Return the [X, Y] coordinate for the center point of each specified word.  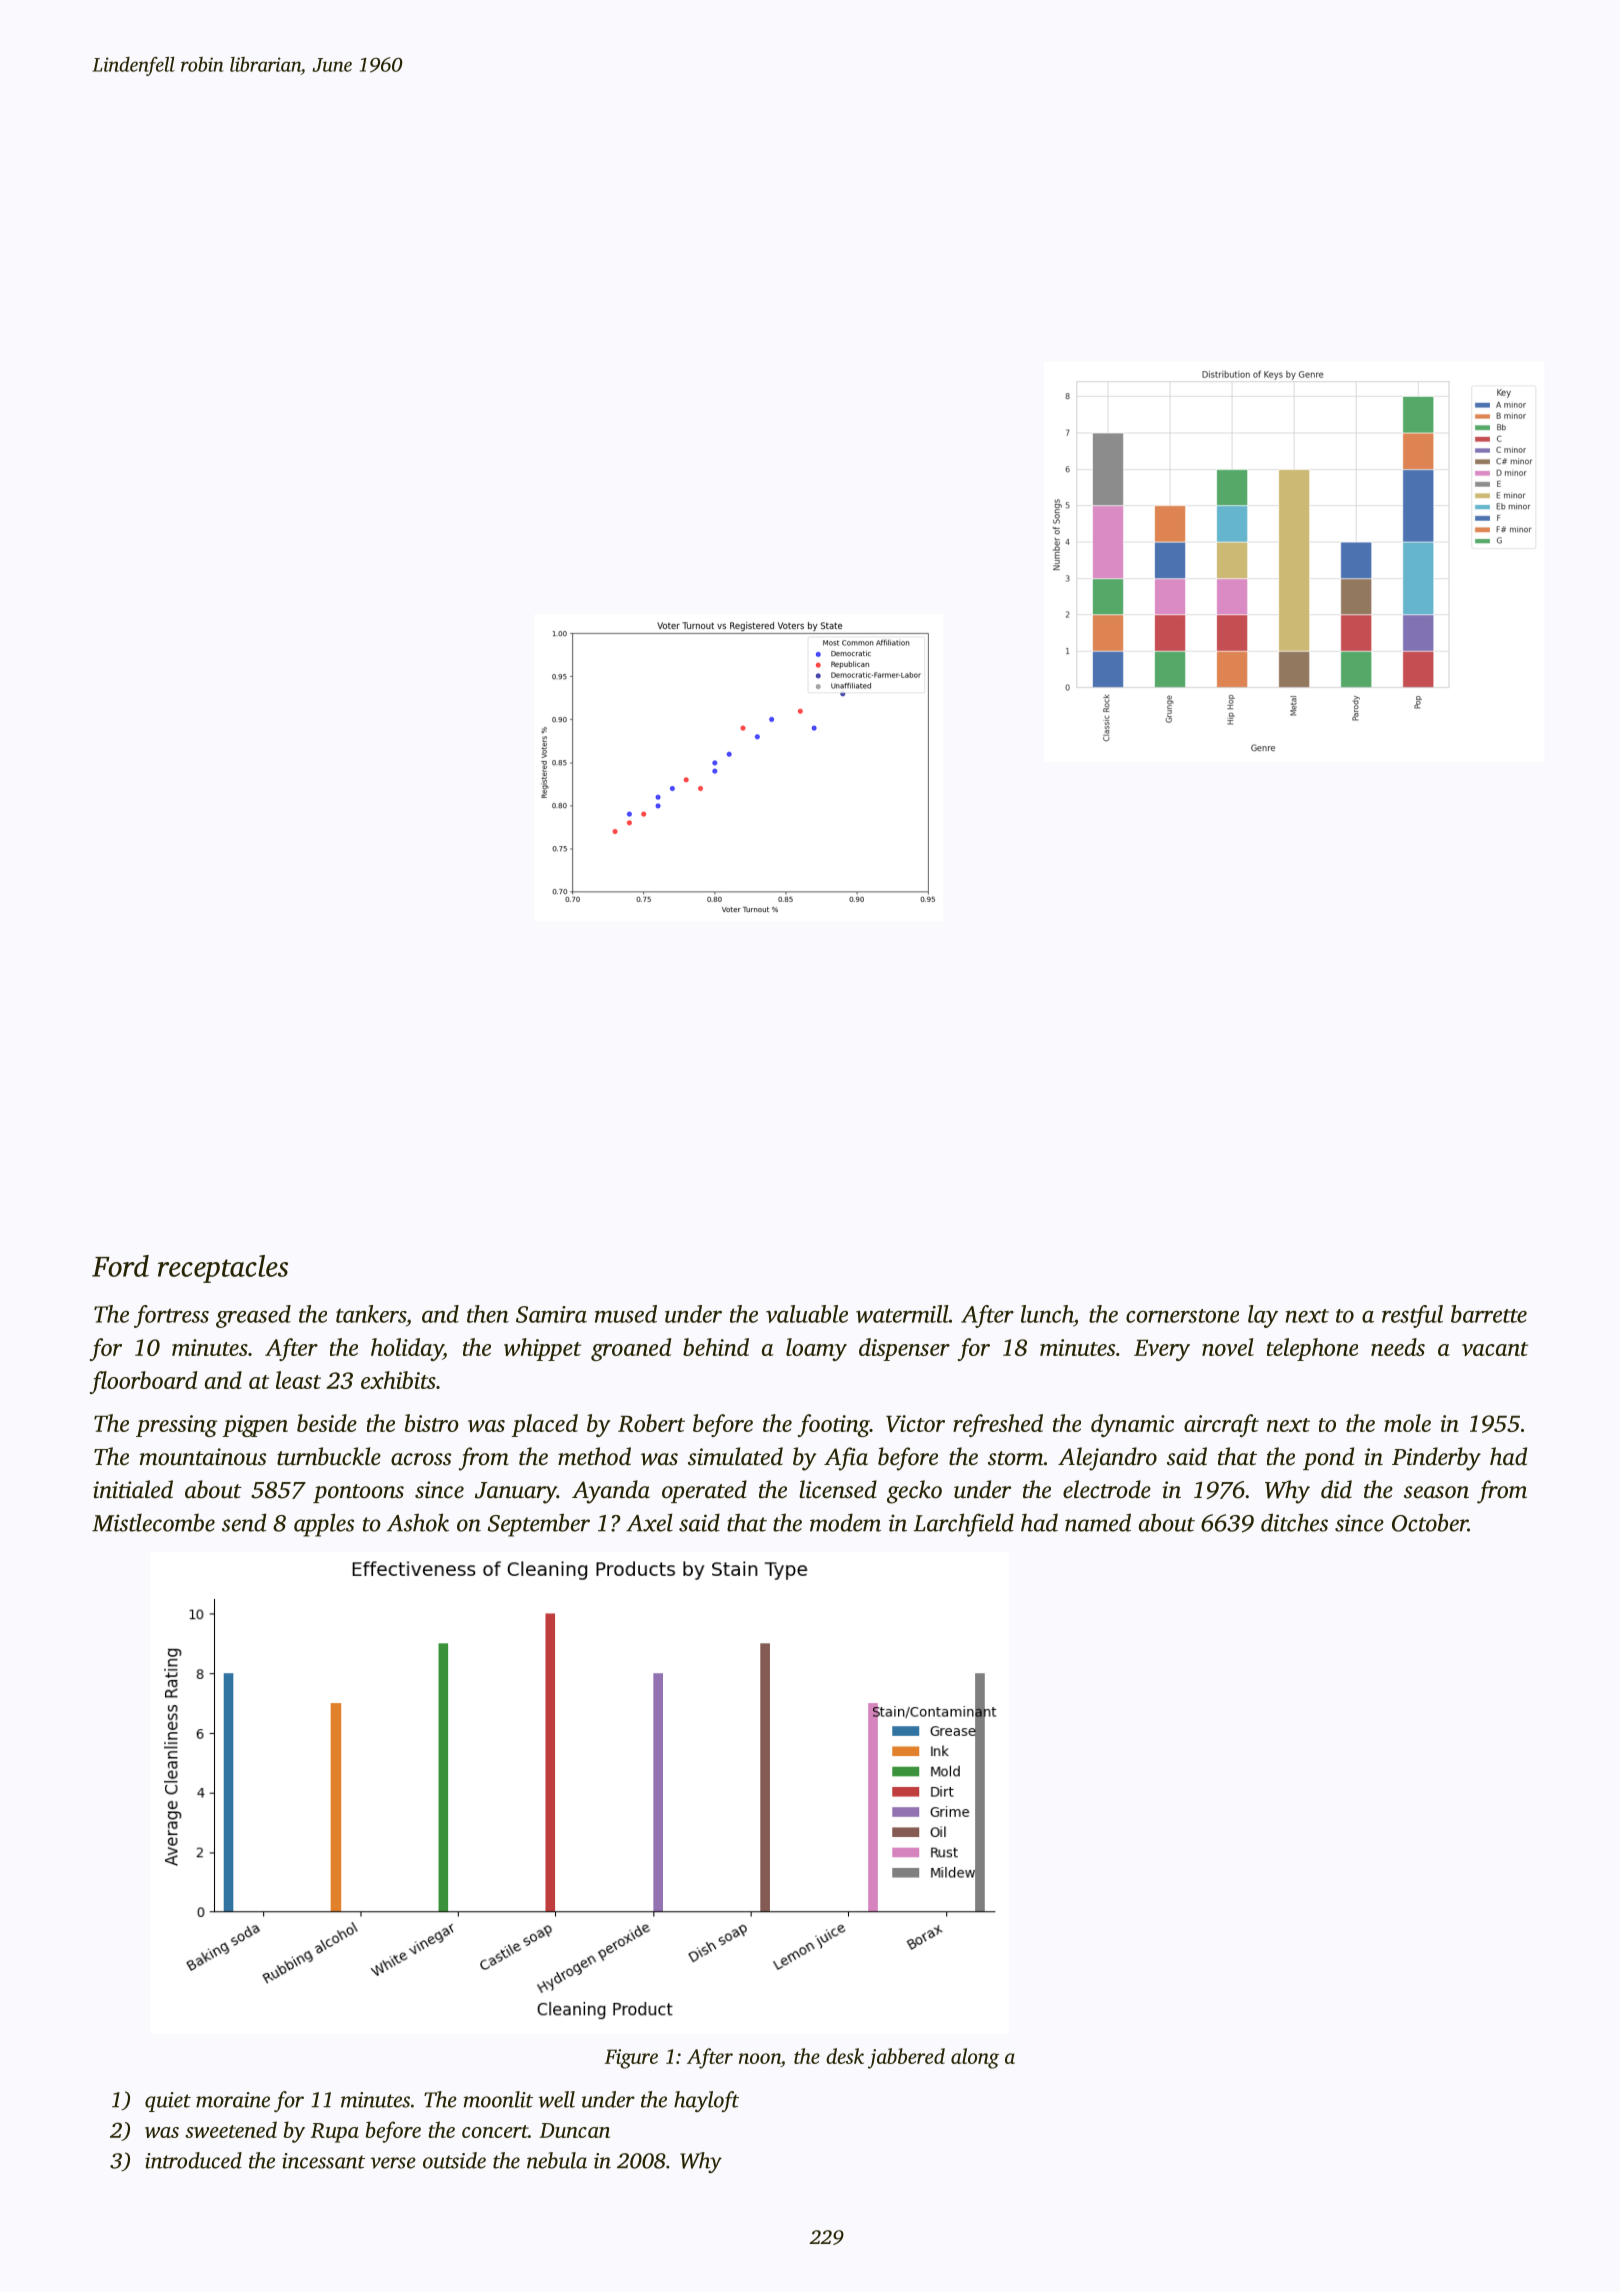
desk [845, 2056]
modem [845, 1522]
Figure [631, 2059]
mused [626, 1314]
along [975, 2058]
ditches [1294, 1522]
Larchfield [963, 1525]
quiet [168, 2102]
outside [454, 2160]
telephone [1312, 1349]
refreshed [998, 1425]
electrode [1107, 1489]
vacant [1495, 1349]
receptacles [223, 1269]
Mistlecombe [153, 1522]
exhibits [398, 1380]
